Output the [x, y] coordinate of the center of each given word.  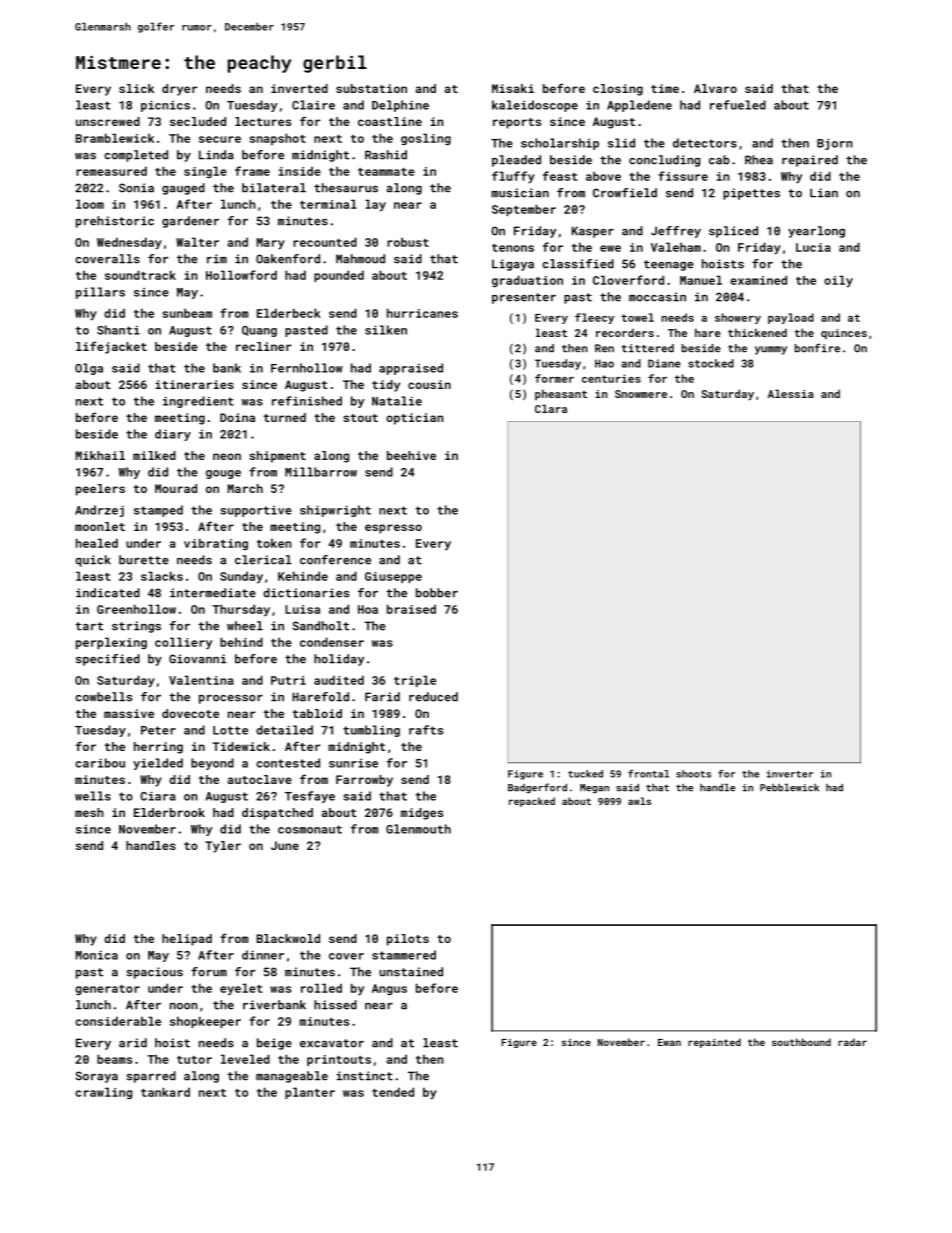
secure [220, 139]
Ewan [669, 1042]
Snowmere [641, 394]
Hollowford [241, 275]
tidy [386, 386]
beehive [411, 455]
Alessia [791, 393]
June [285, 845]
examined [758, 280]
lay [375, 205]
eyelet [241, 989]
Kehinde [303, 576]
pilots [408, 940]
